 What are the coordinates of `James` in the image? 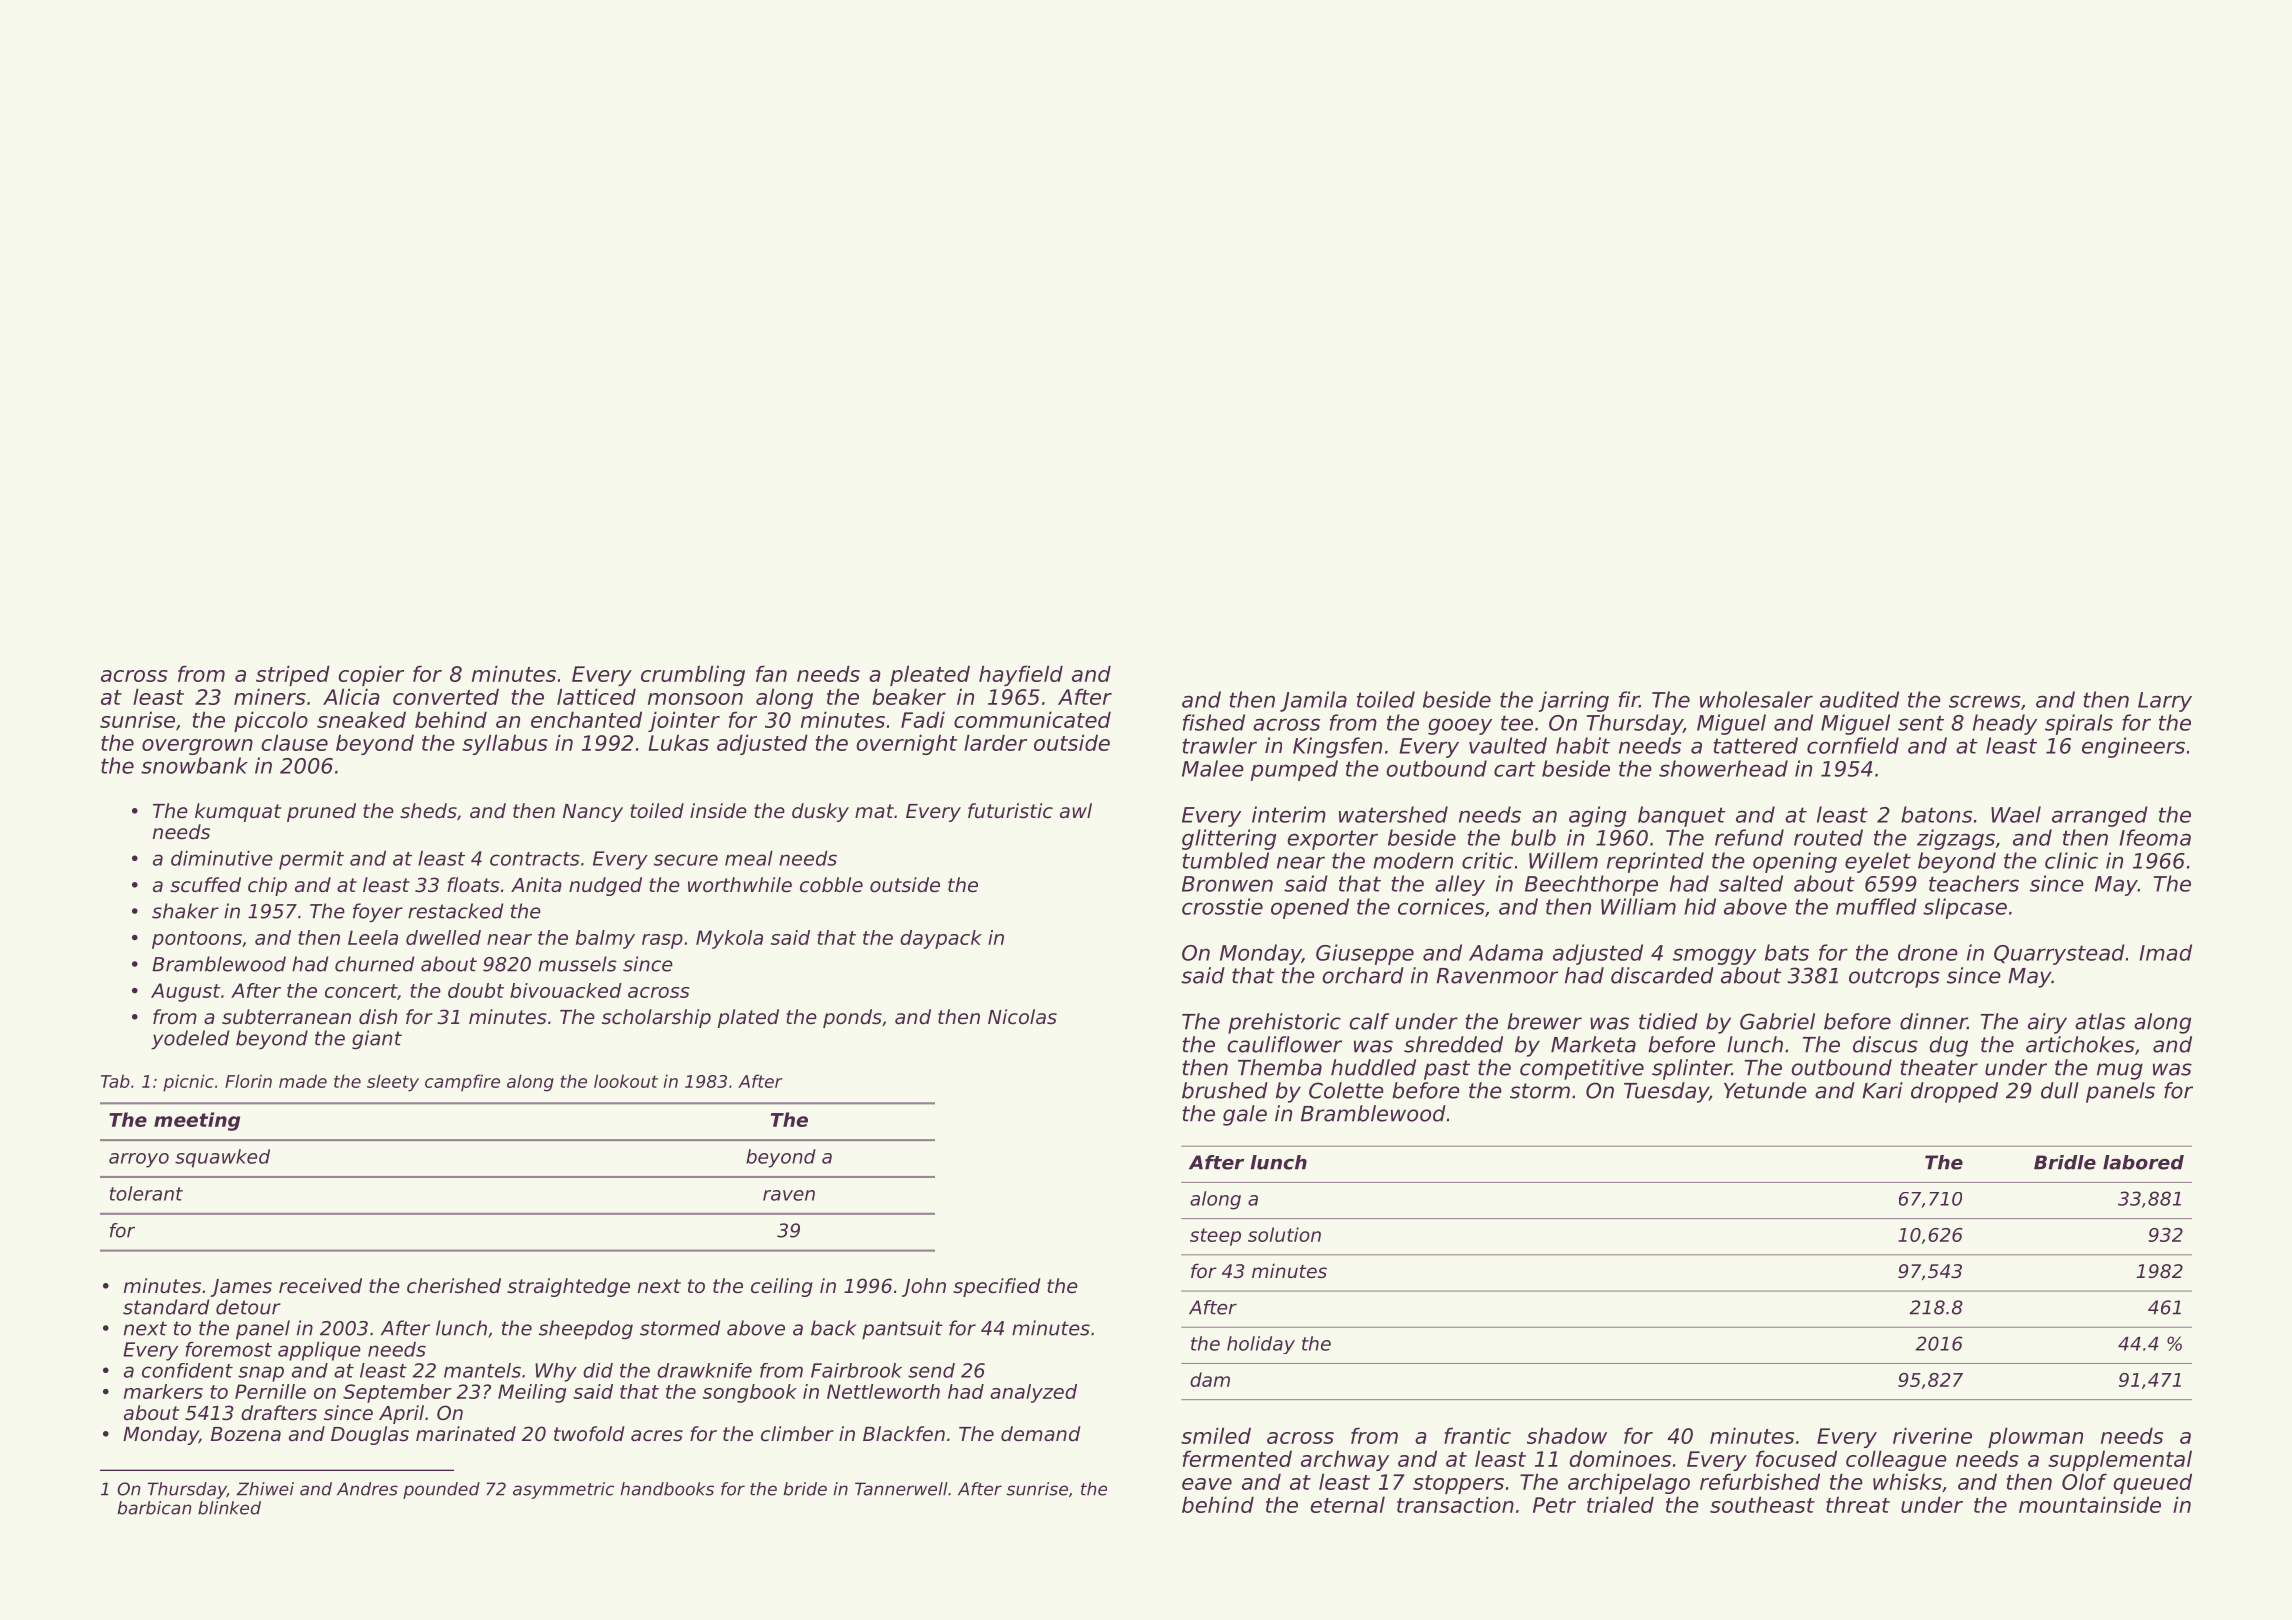 It's located at (241, 1288).
